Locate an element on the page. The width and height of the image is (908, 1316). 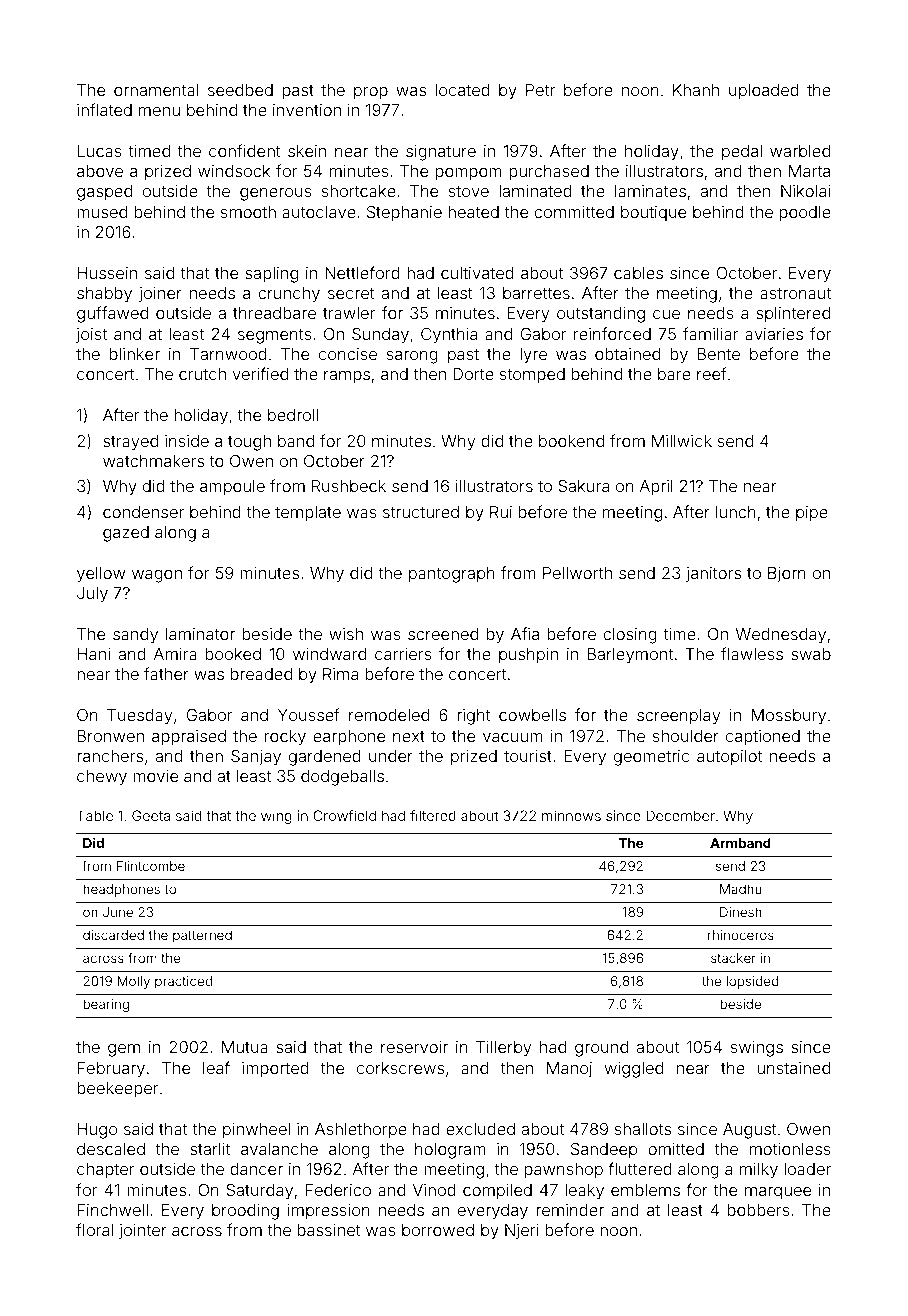
Khanh is located at coordinates (696, 90).
